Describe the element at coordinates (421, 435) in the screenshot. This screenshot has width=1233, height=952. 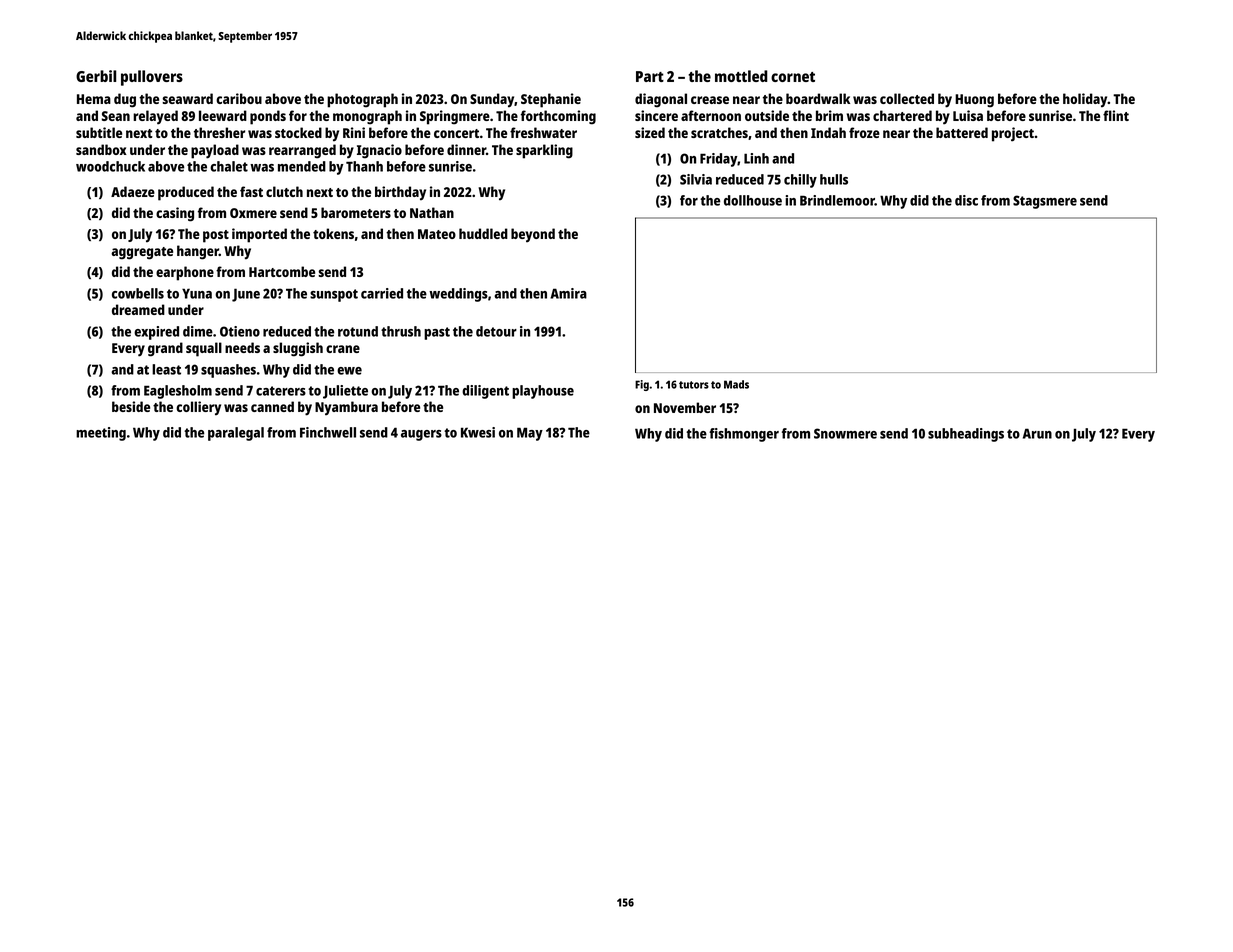
I see `augers` at that location.
